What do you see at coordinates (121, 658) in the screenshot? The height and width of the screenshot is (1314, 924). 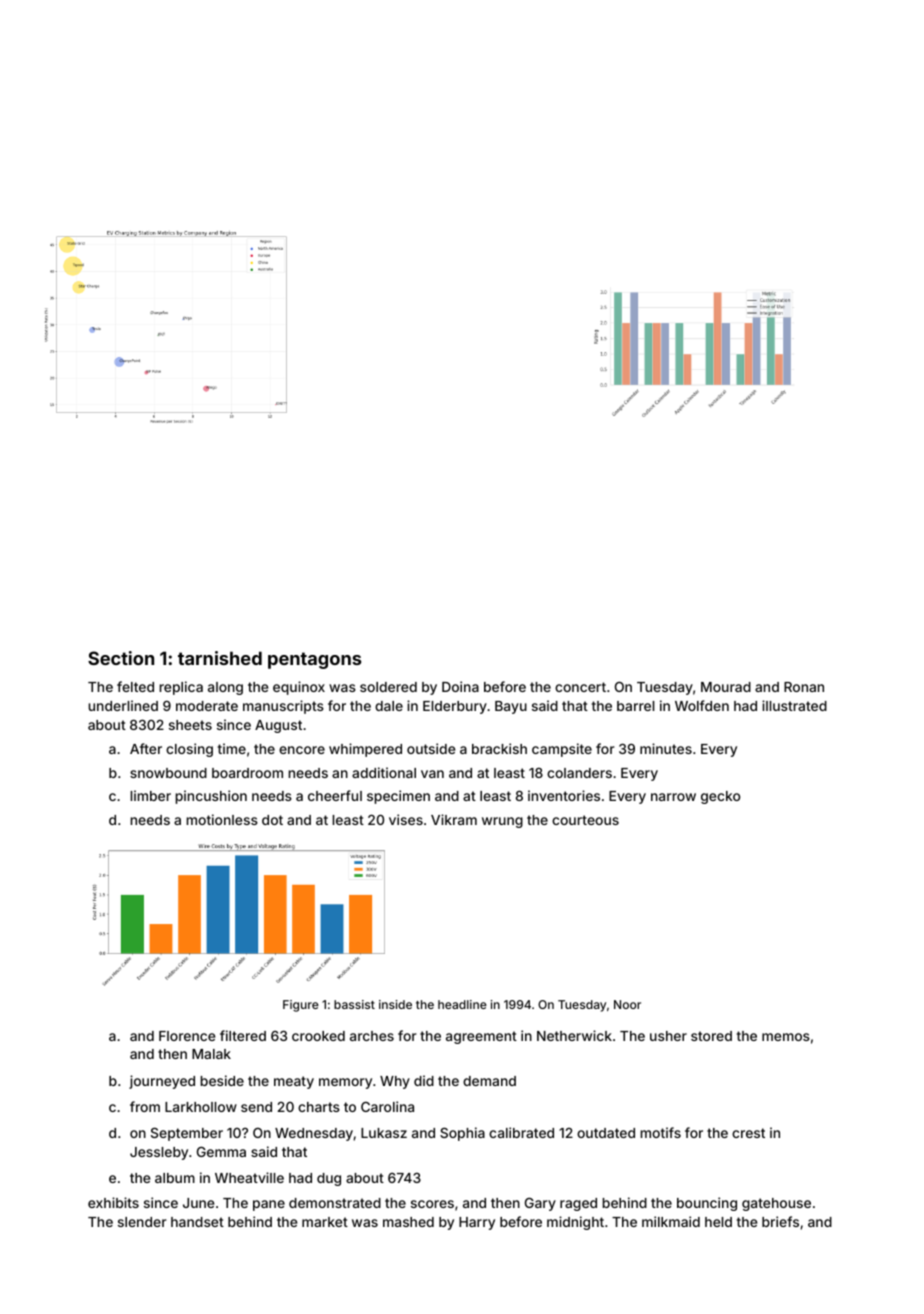 I see `Section` at bounding box center [121, 658].
